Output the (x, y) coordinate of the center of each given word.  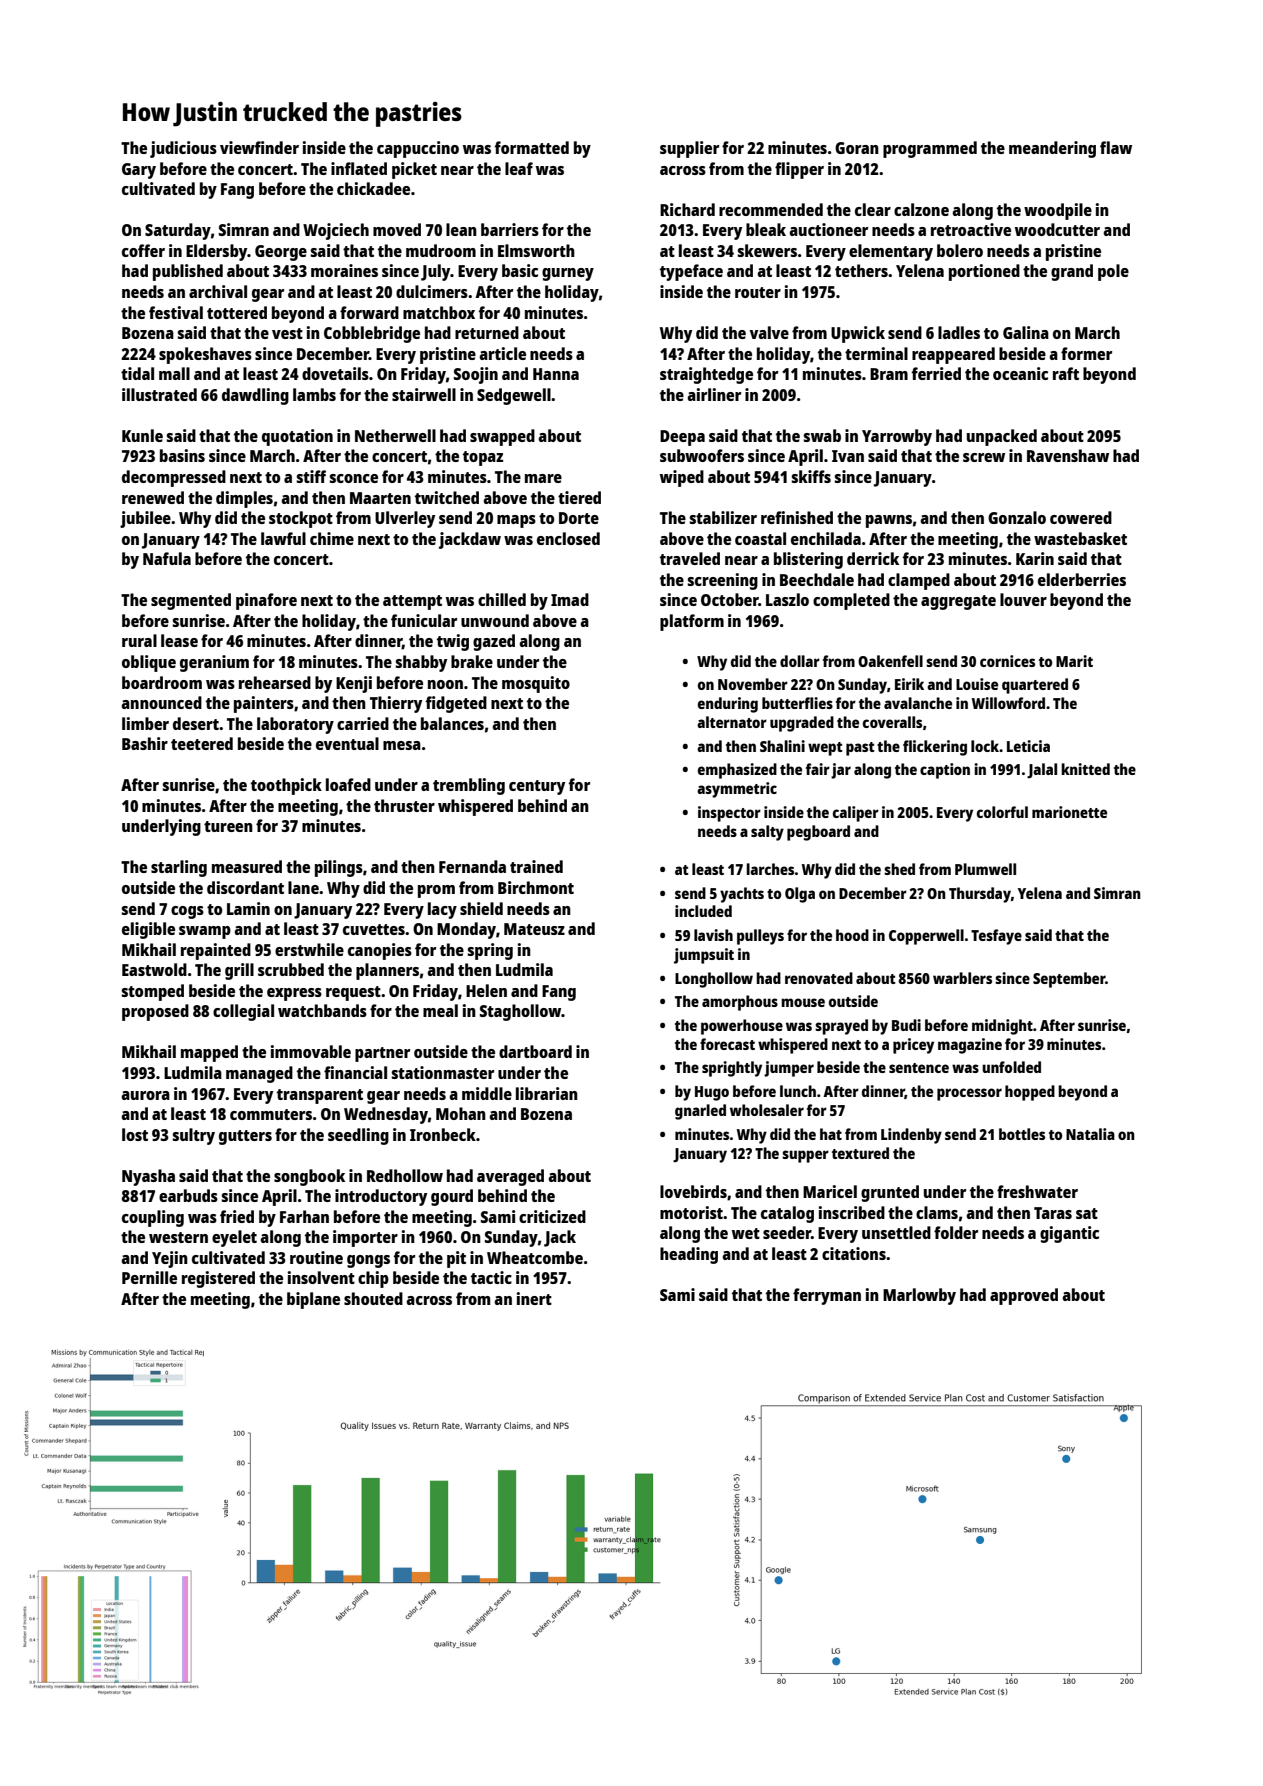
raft (1066, 373)
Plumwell (985, 869)
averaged (510, 1177)
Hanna (556, 374)
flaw (1116, 147)
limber (145, 723)
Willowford (1008, 703)
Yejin (170, 1259)
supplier (689, 149)
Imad (570, 599)
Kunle (142, 435)
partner (382, 1054)
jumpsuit (704, 956)
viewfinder (259, 147)
